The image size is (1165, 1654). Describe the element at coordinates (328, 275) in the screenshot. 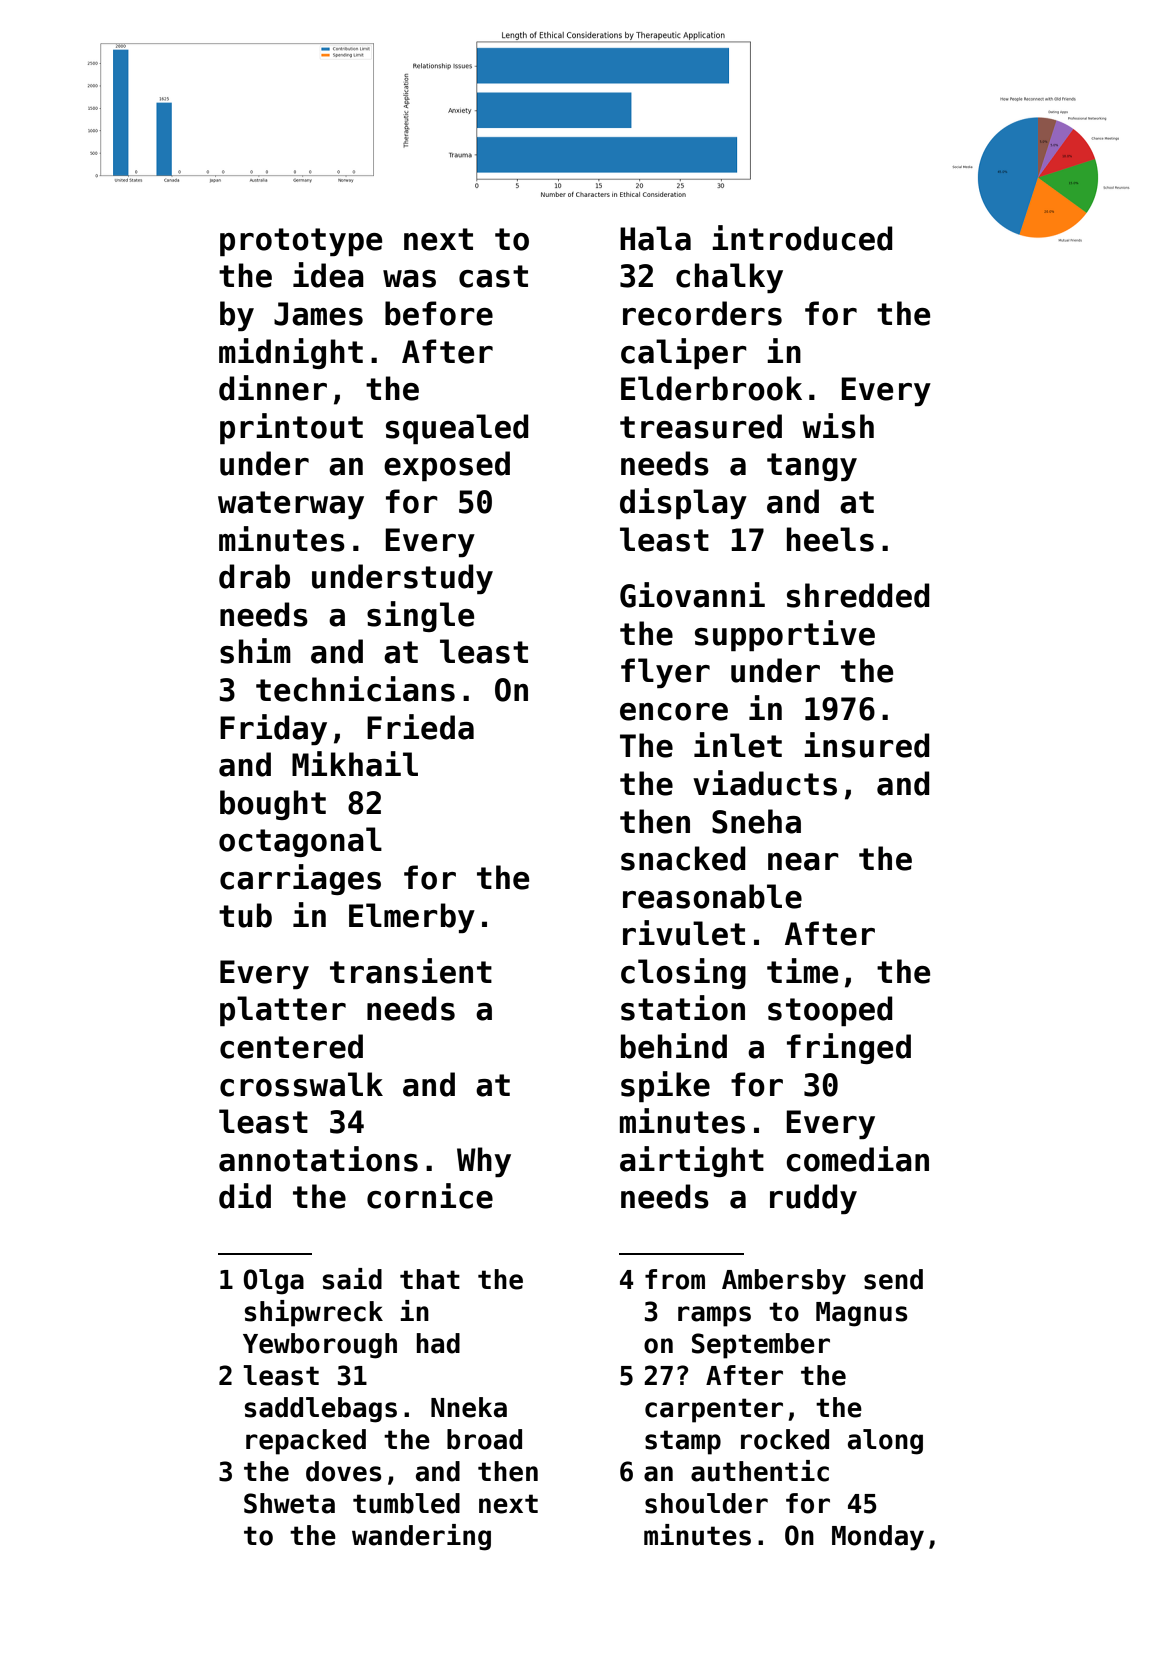

I see `idea` at that location.
